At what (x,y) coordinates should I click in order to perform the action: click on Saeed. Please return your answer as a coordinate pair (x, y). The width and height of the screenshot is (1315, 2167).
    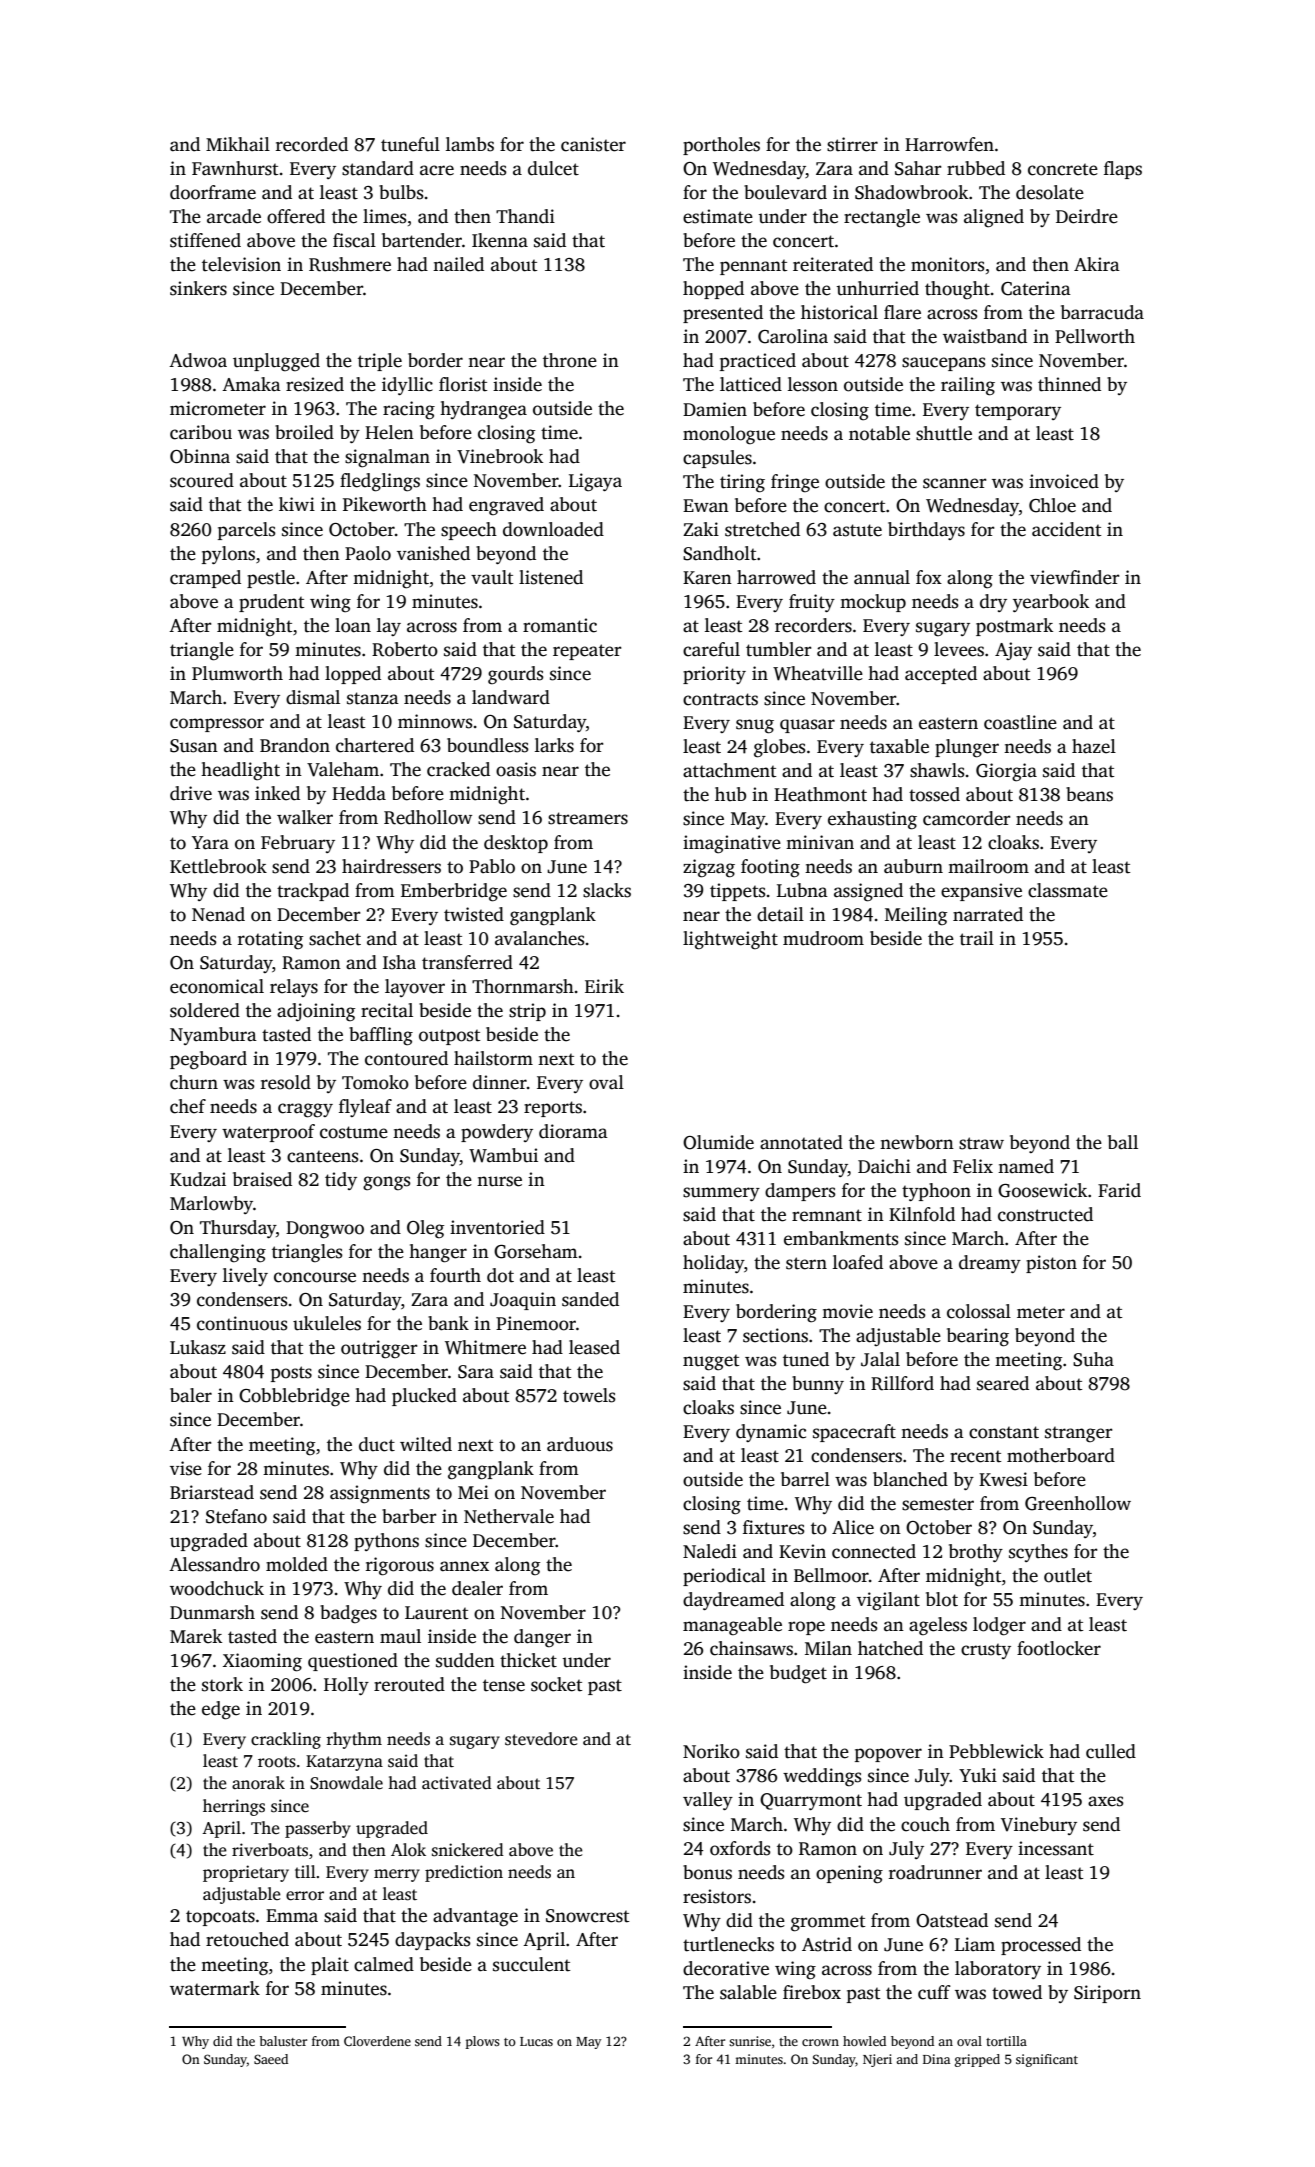
    Looking at the image, I should click on (271, 2059).
